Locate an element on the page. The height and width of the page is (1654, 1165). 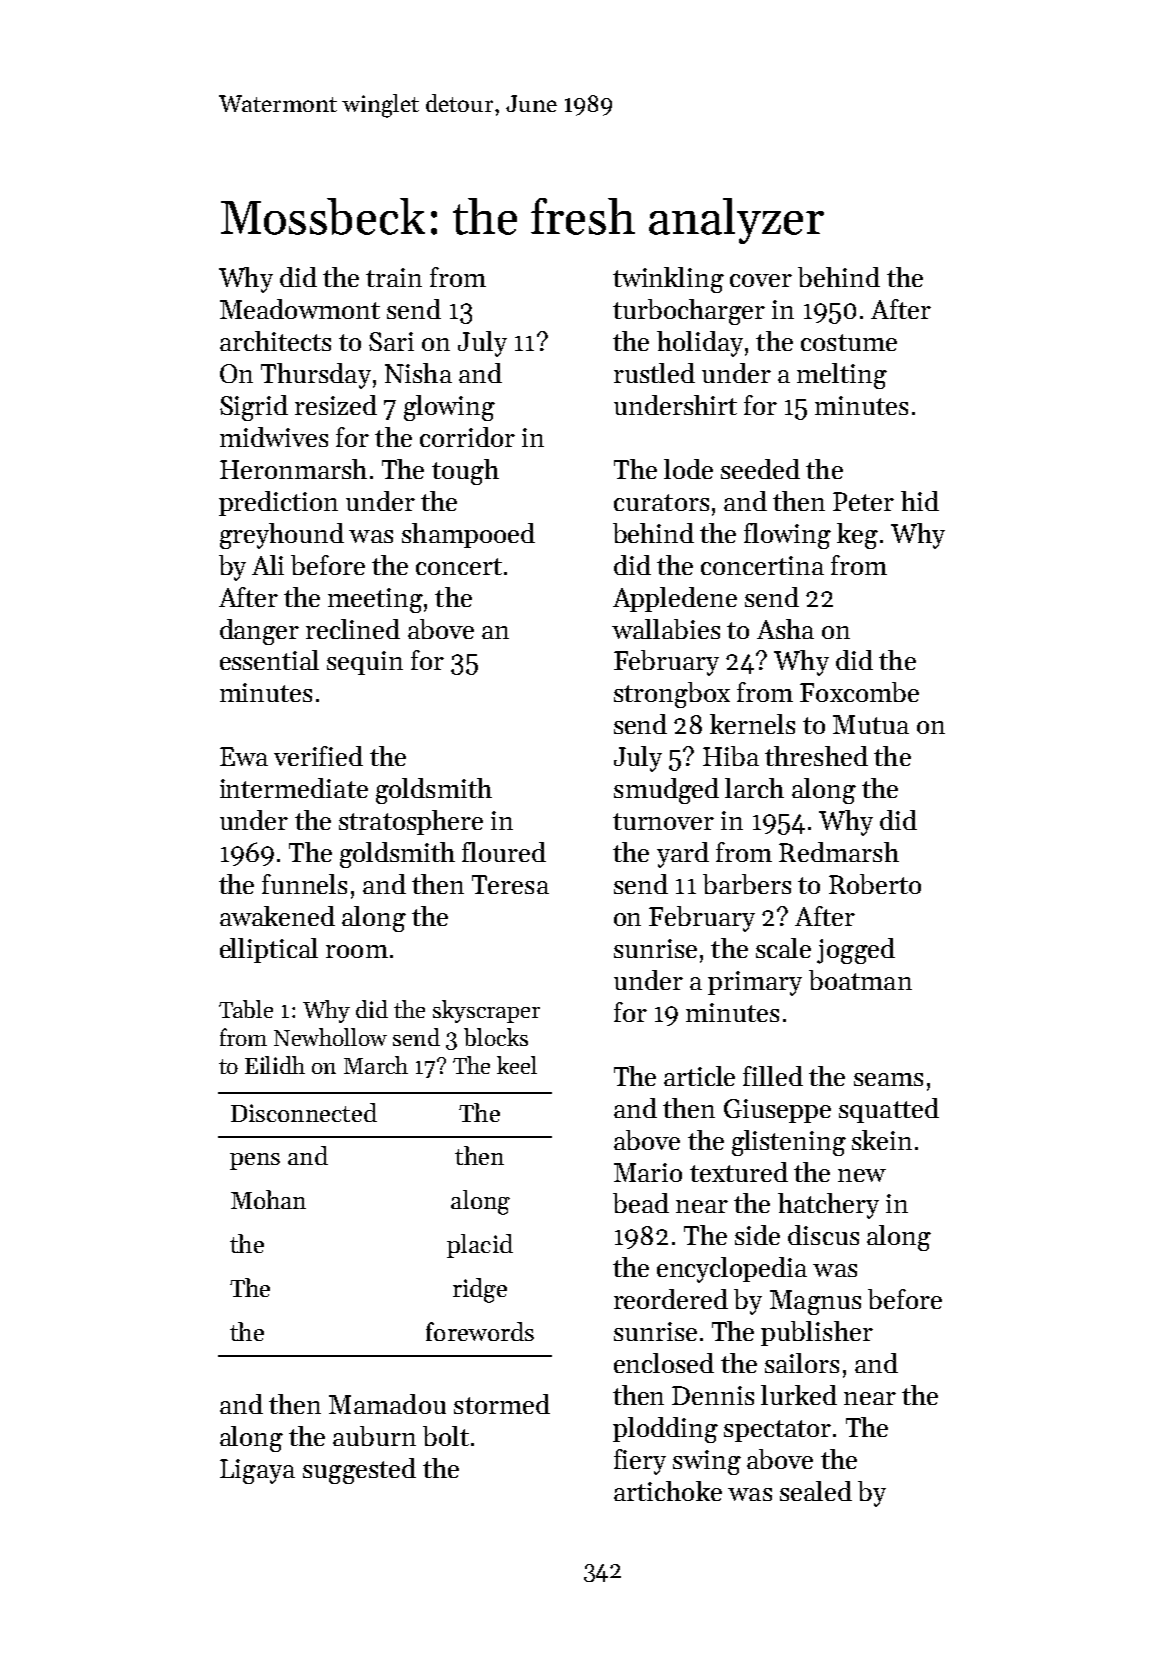
hid is located at coordinates (920, 501).
